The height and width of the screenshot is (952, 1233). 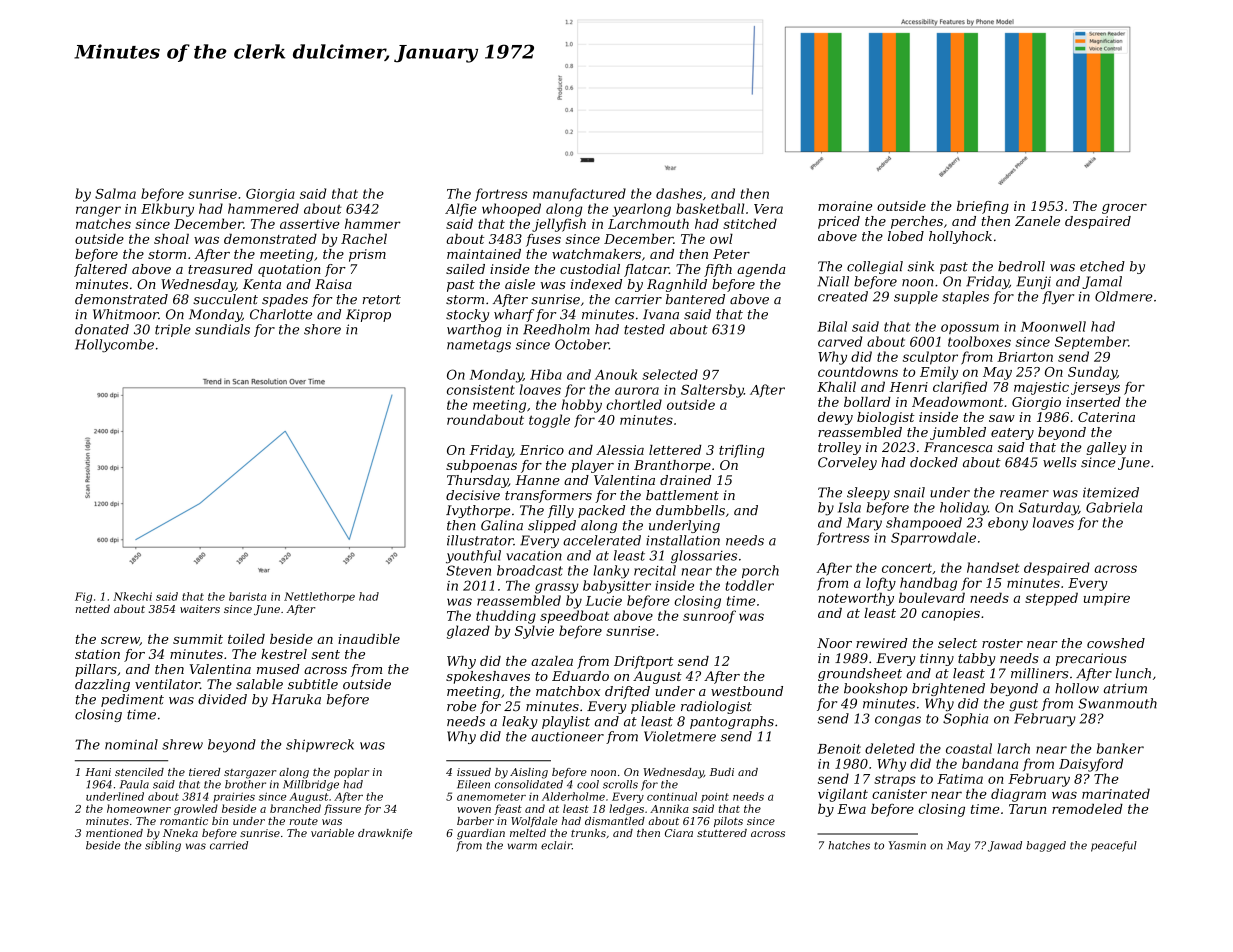 What do you see at coordinates (247, 596) in the screenshot?
I see `barista` at bounding box center [247, 596].
